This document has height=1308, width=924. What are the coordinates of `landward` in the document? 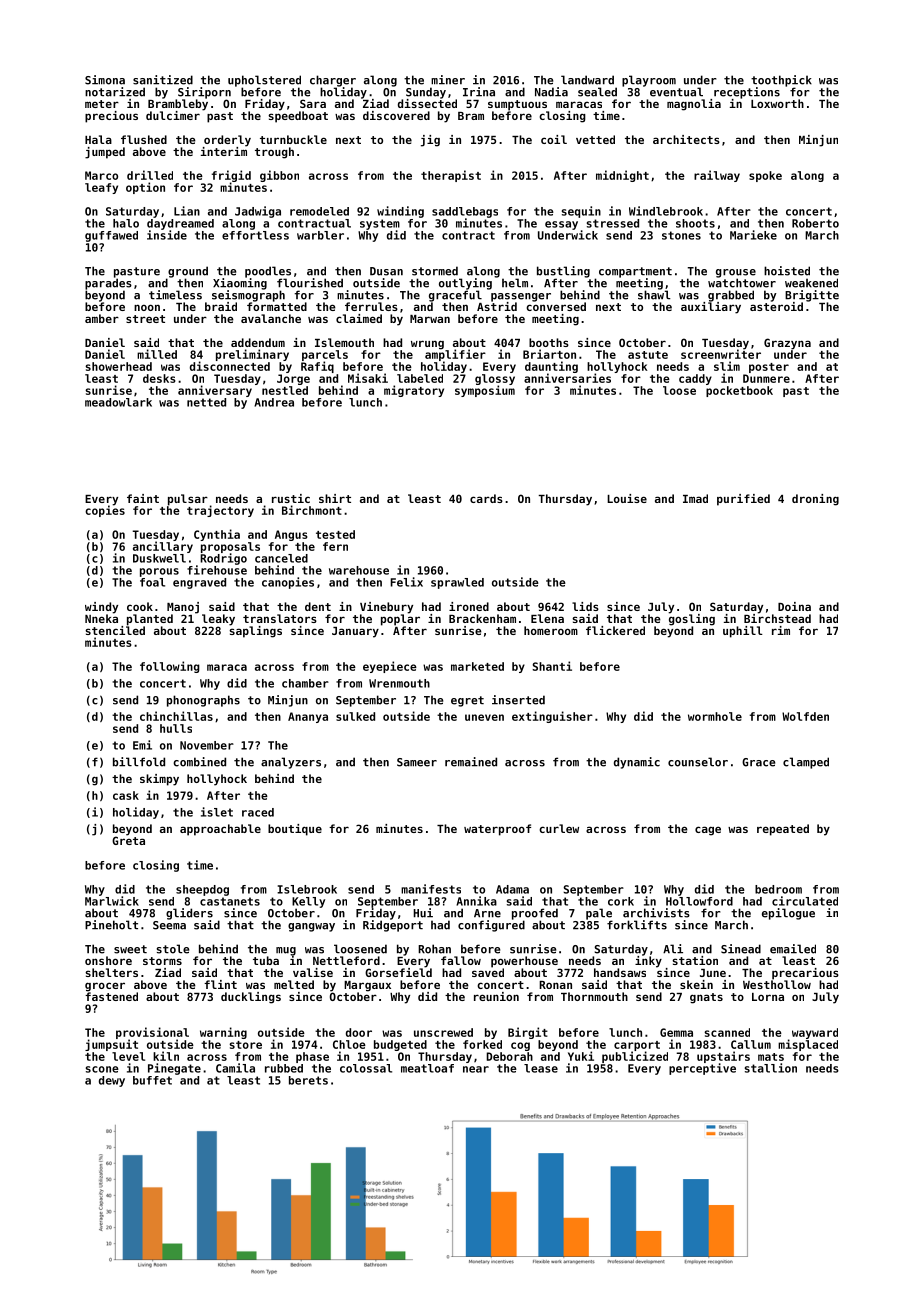 It's located at (587, 80).
